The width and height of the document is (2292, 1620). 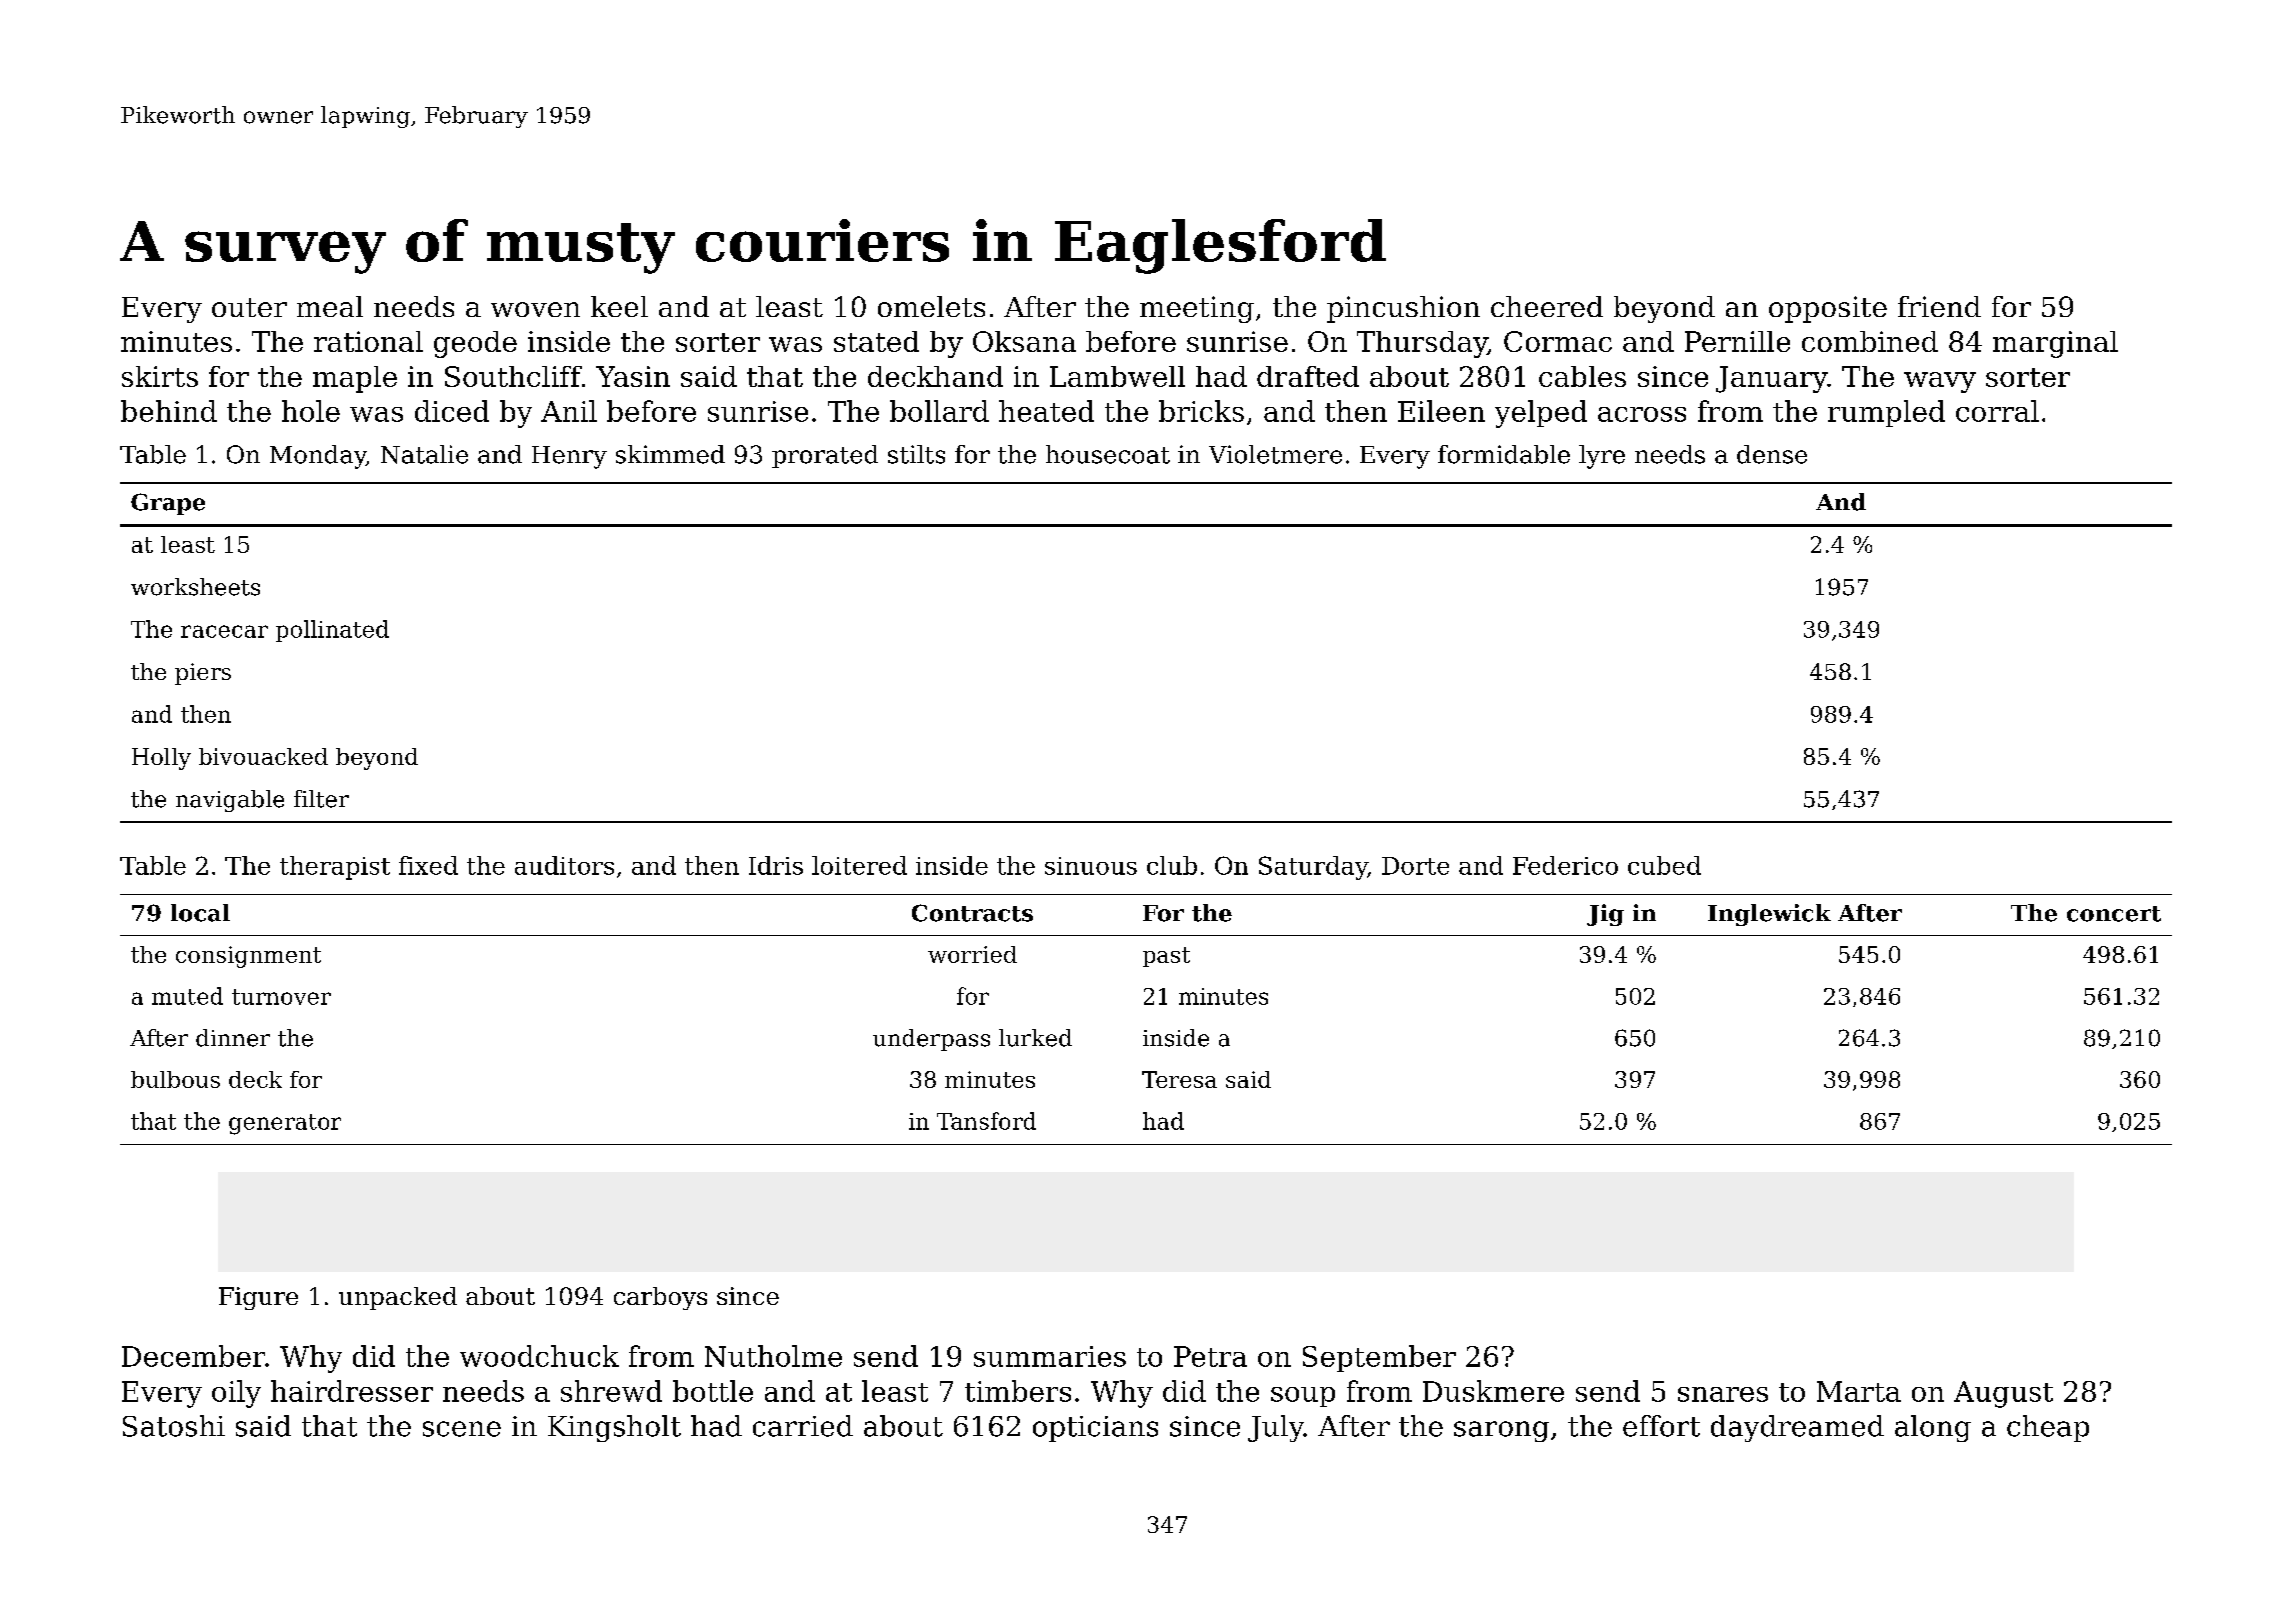 I want to click on cheered, so click(x=1547, y=306).
